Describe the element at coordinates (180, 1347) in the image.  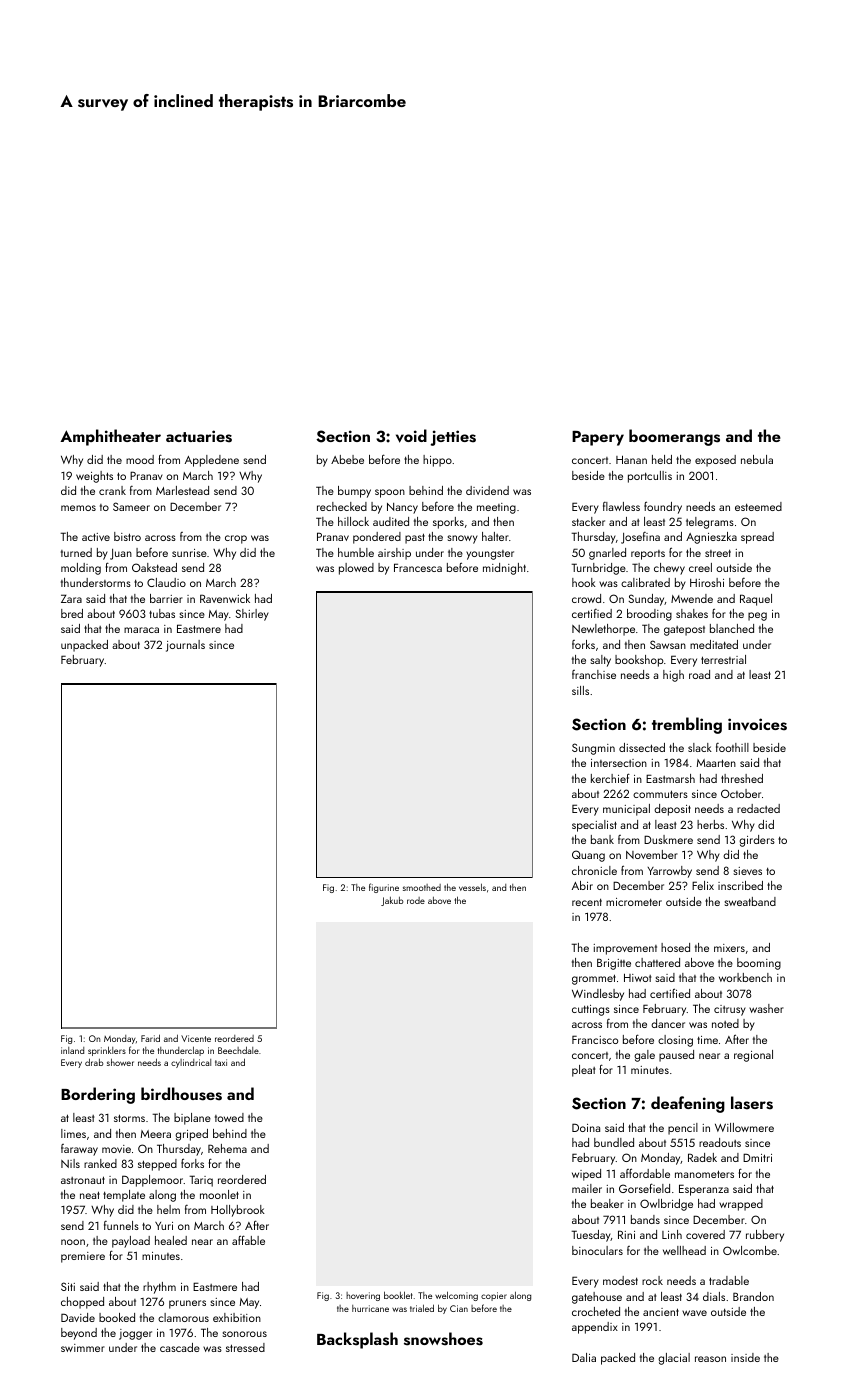
I see `cascade` at that location.
